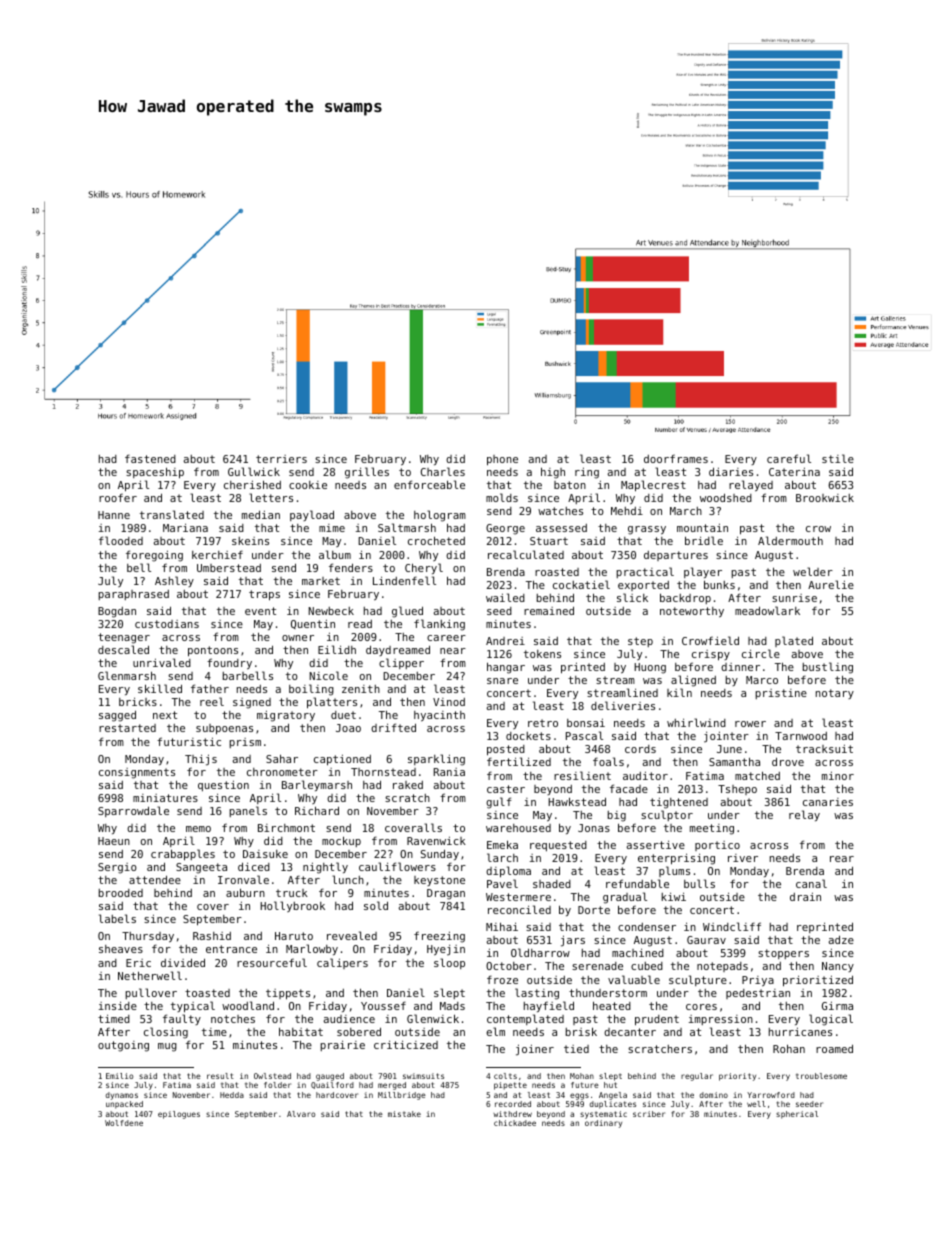  I want to click on woodshed, so click(726, 497).
